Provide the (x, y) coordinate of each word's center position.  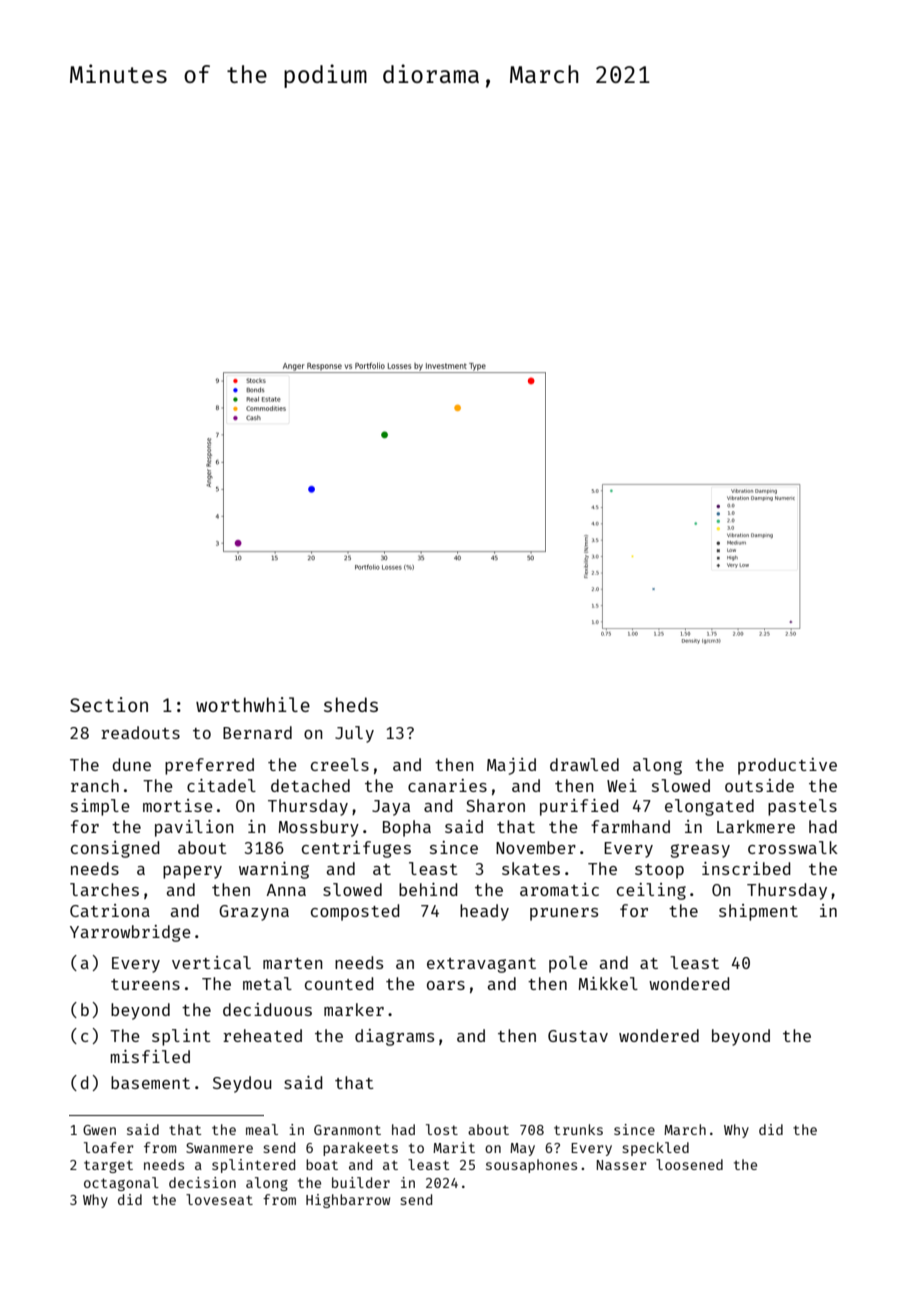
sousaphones (531, 1166)
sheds (351, 704)
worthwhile (253, 704)
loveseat (219, 1199)
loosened (689, 1164)
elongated (709, 807)
